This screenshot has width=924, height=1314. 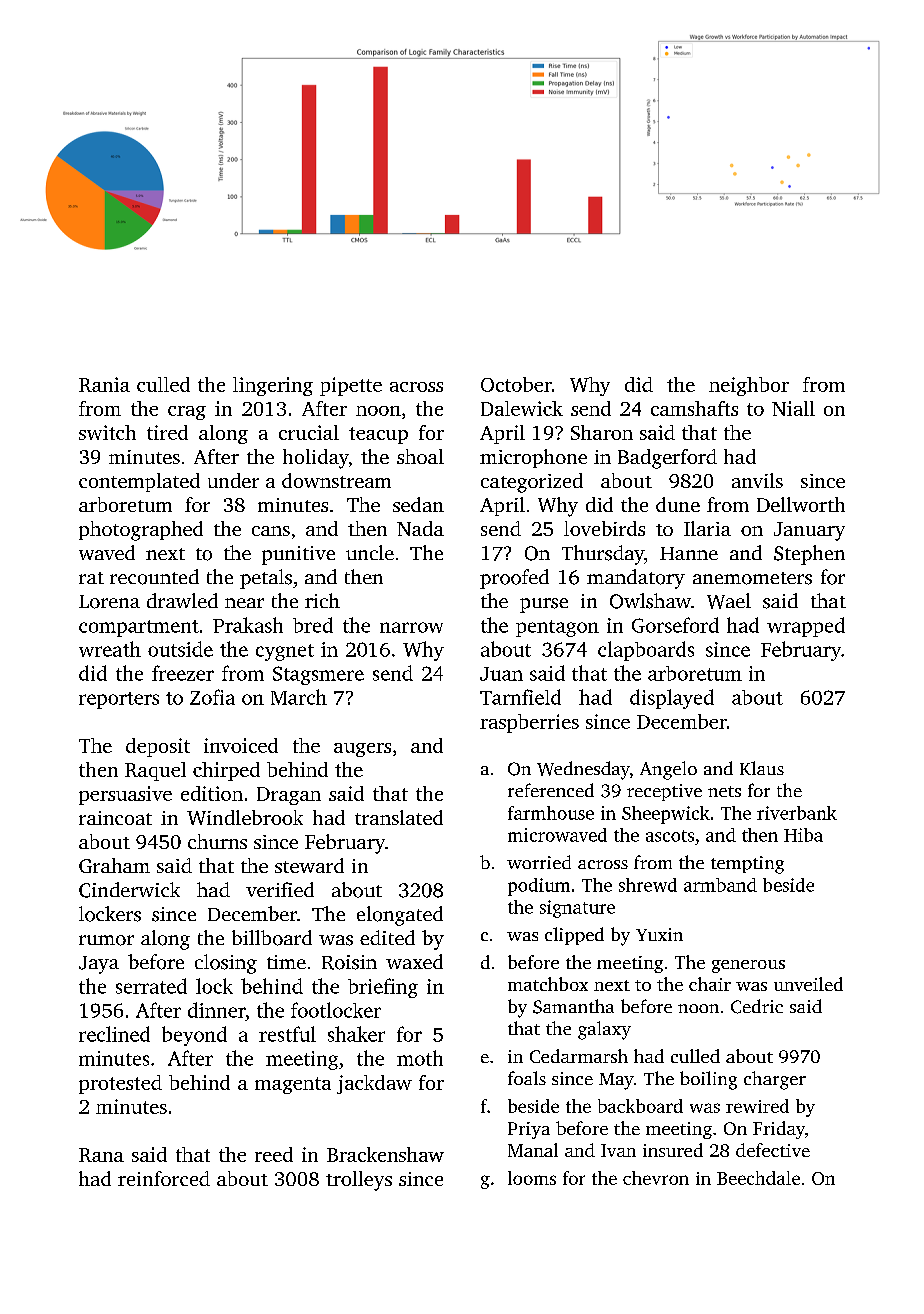 I want to click on neighbor, so click(x=749, y=386).
